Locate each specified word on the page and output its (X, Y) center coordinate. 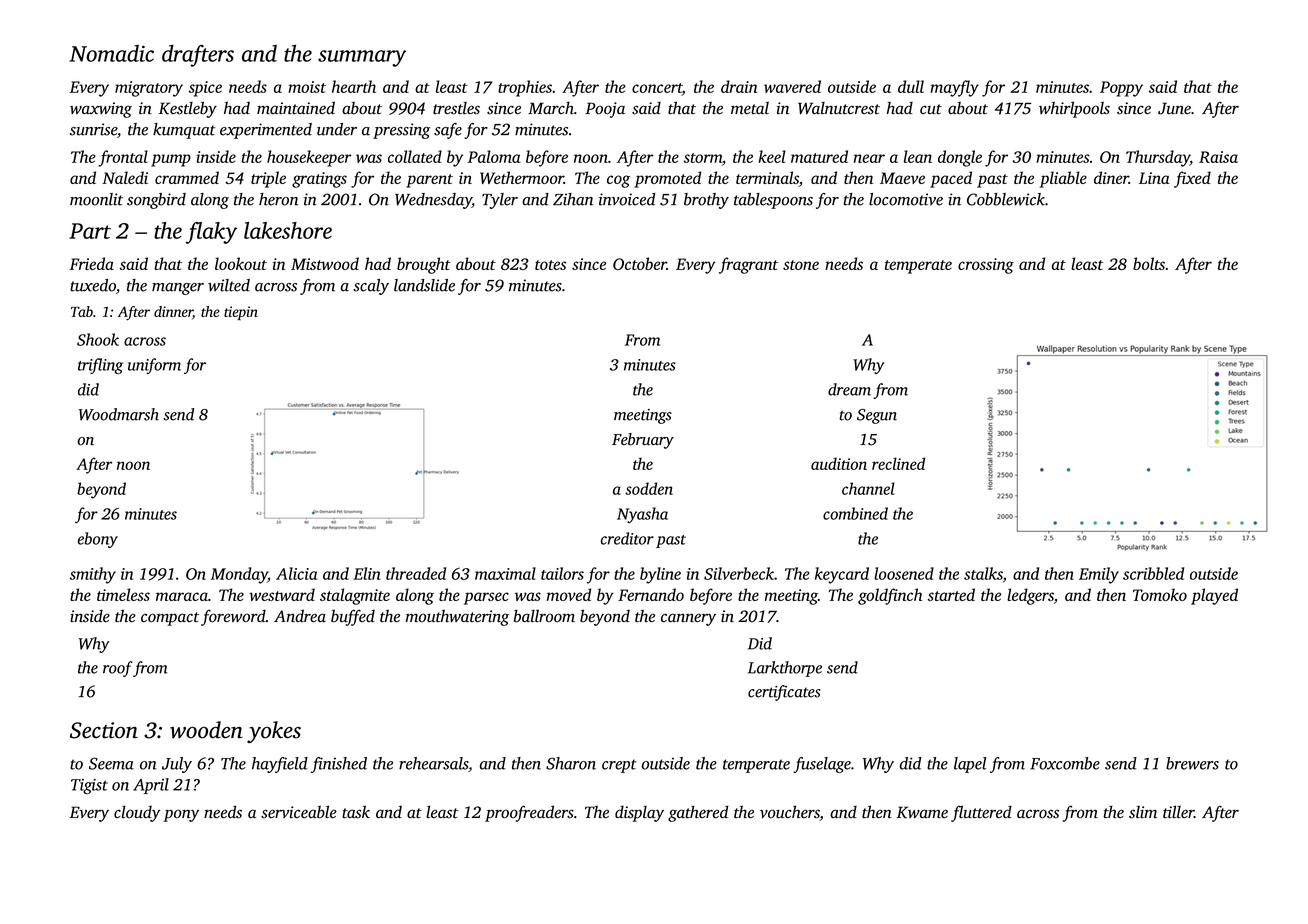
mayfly (954, 88)
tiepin (241, 313)
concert (657, 89)
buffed (353, 617)
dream (849, 389)
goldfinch (890, 596)
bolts (1149, 263)
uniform (154, 366)
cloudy (137, 813)
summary (362, 58)
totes (550, 265)
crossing (986, 266)
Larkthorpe (785, 669)
